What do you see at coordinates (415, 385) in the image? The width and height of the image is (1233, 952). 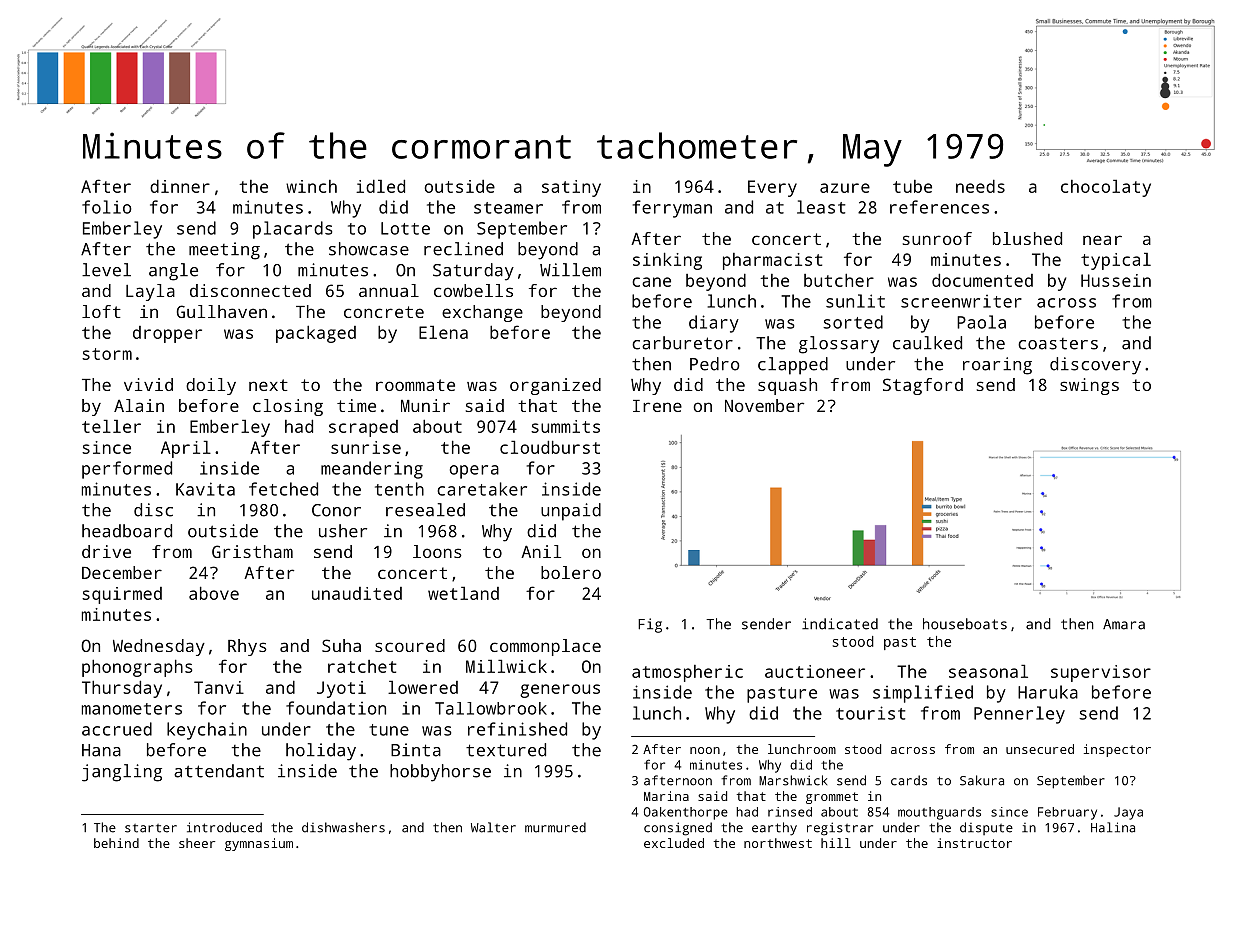 I see `roommate` at bounding box center [415, 385].
